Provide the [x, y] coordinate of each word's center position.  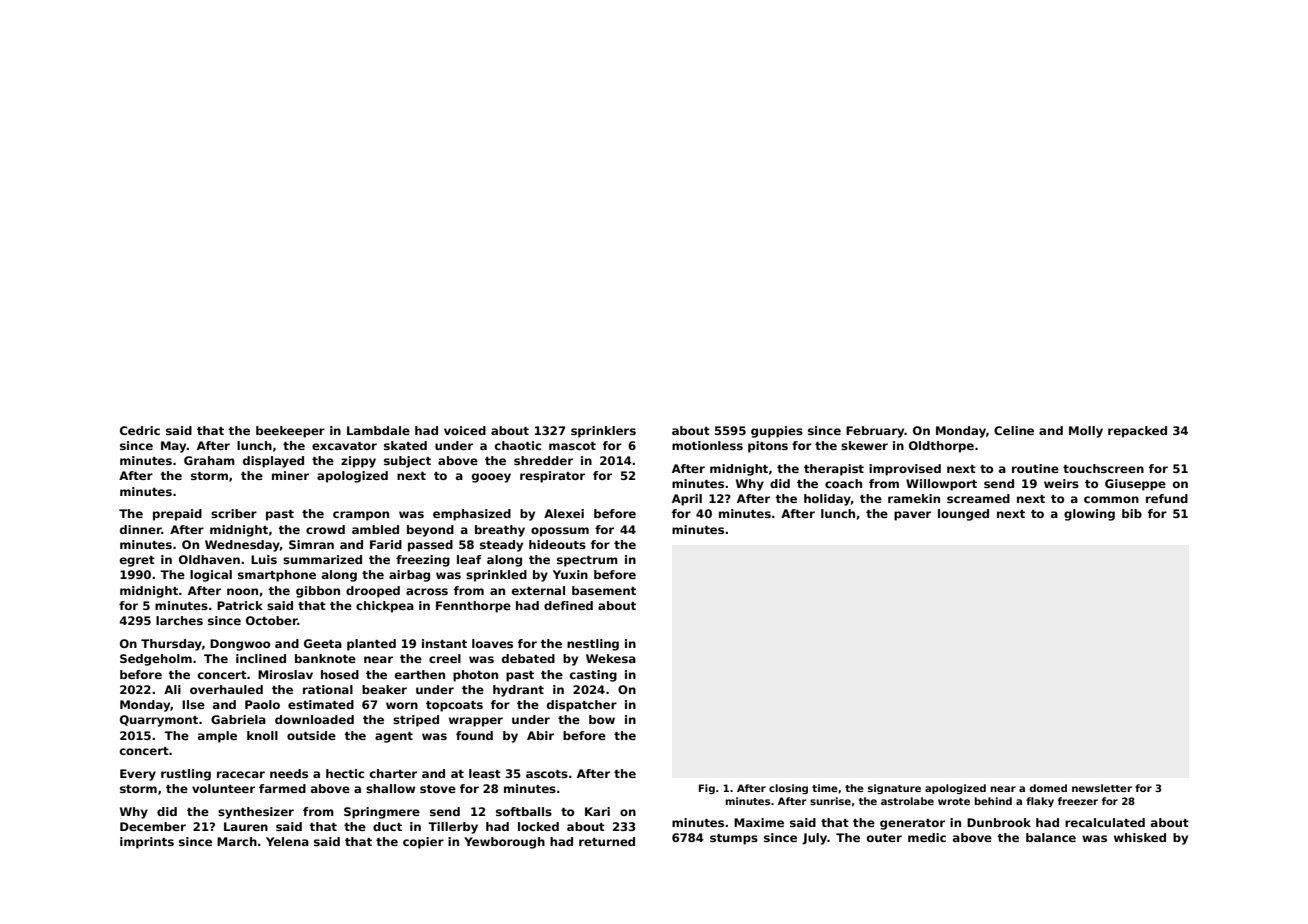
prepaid [177, 515]
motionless [707, 445]
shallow [390, 788]
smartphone [277, 576]
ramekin [914, 498]
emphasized [472, 515]
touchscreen [1103, 468]
